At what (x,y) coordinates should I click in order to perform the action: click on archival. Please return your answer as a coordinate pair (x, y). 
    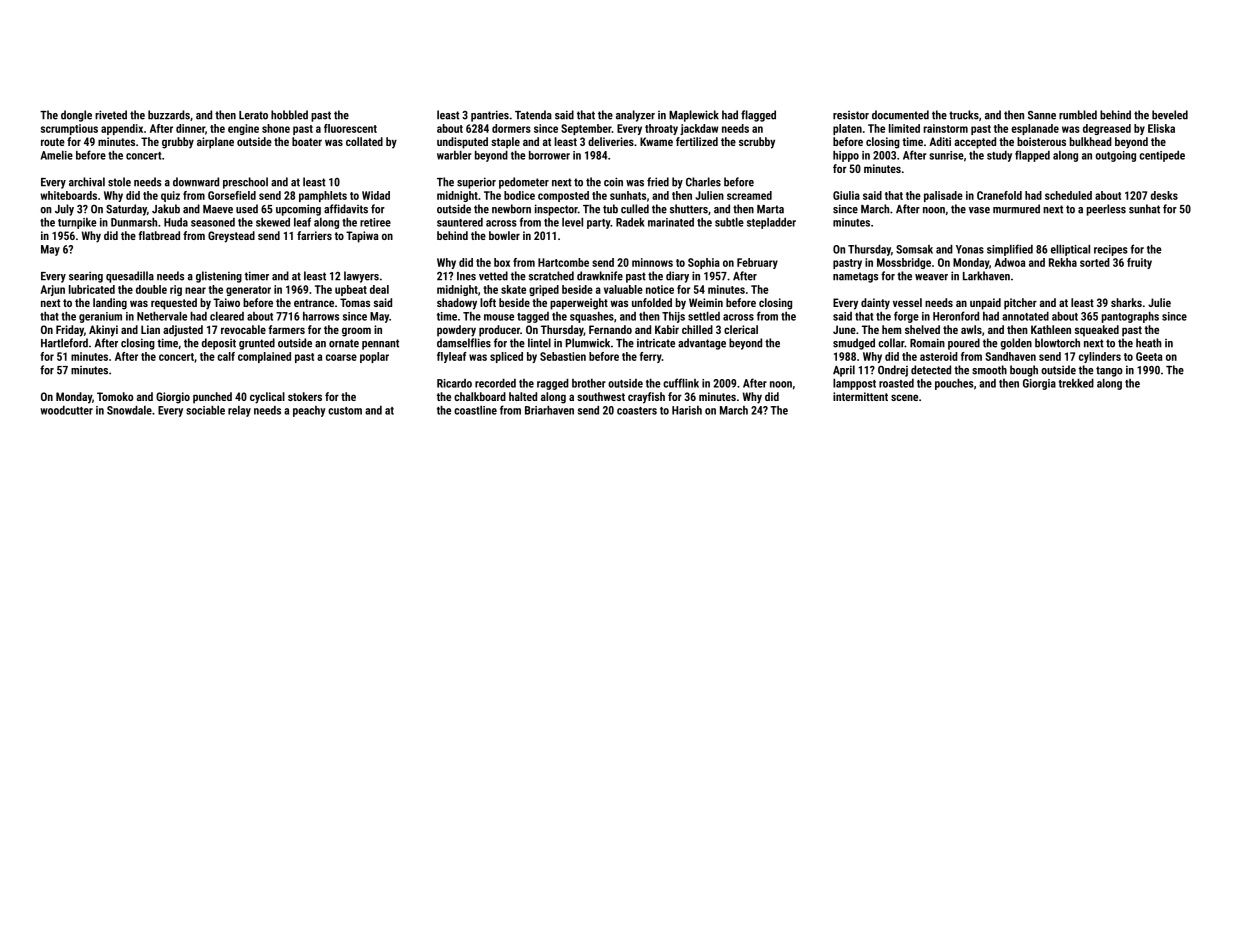
    Looking at the image, I should click on (87, 182).
